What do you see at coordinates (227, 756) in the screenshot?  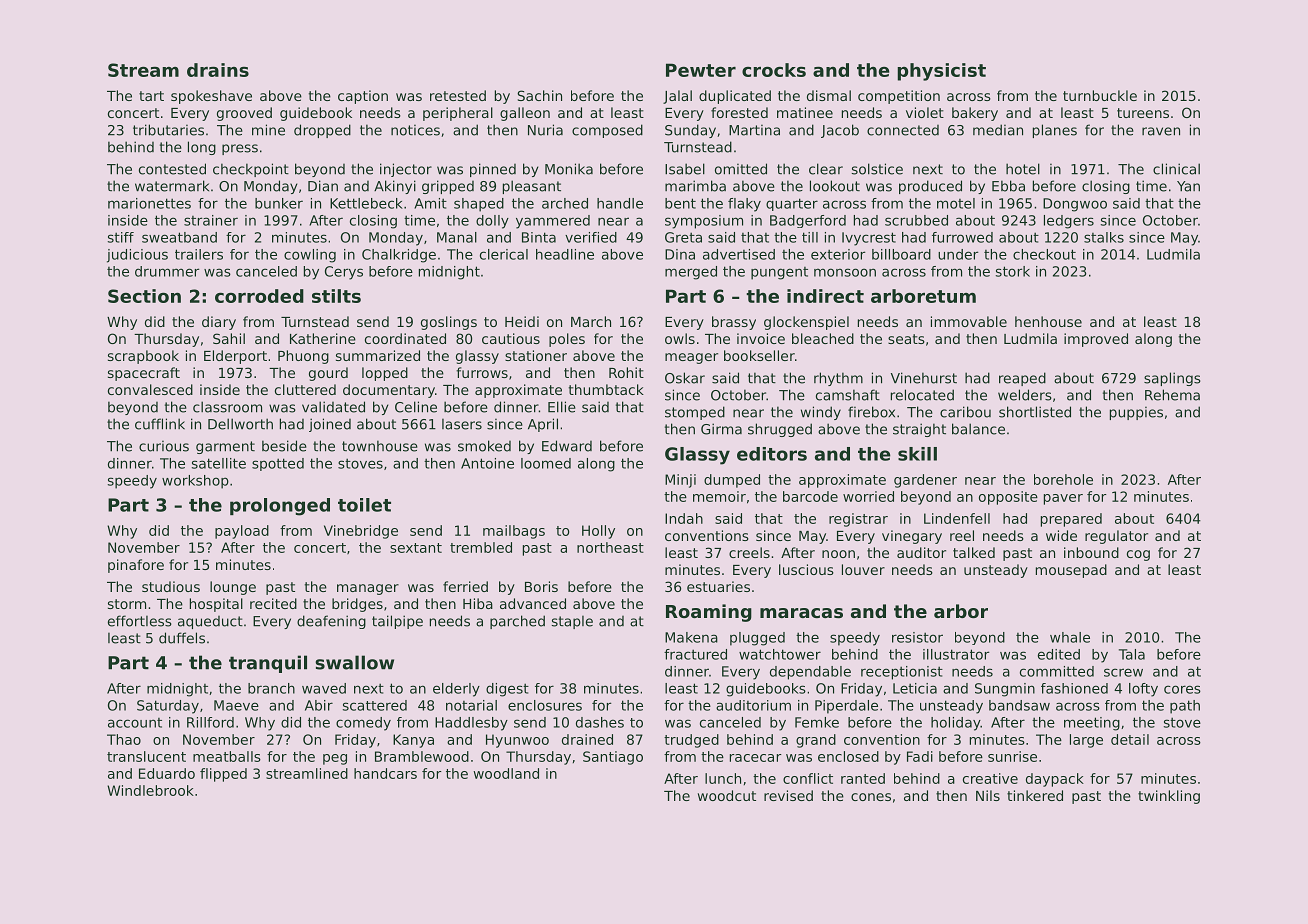 I see `meatballs` at bounding box center [227, 756].
